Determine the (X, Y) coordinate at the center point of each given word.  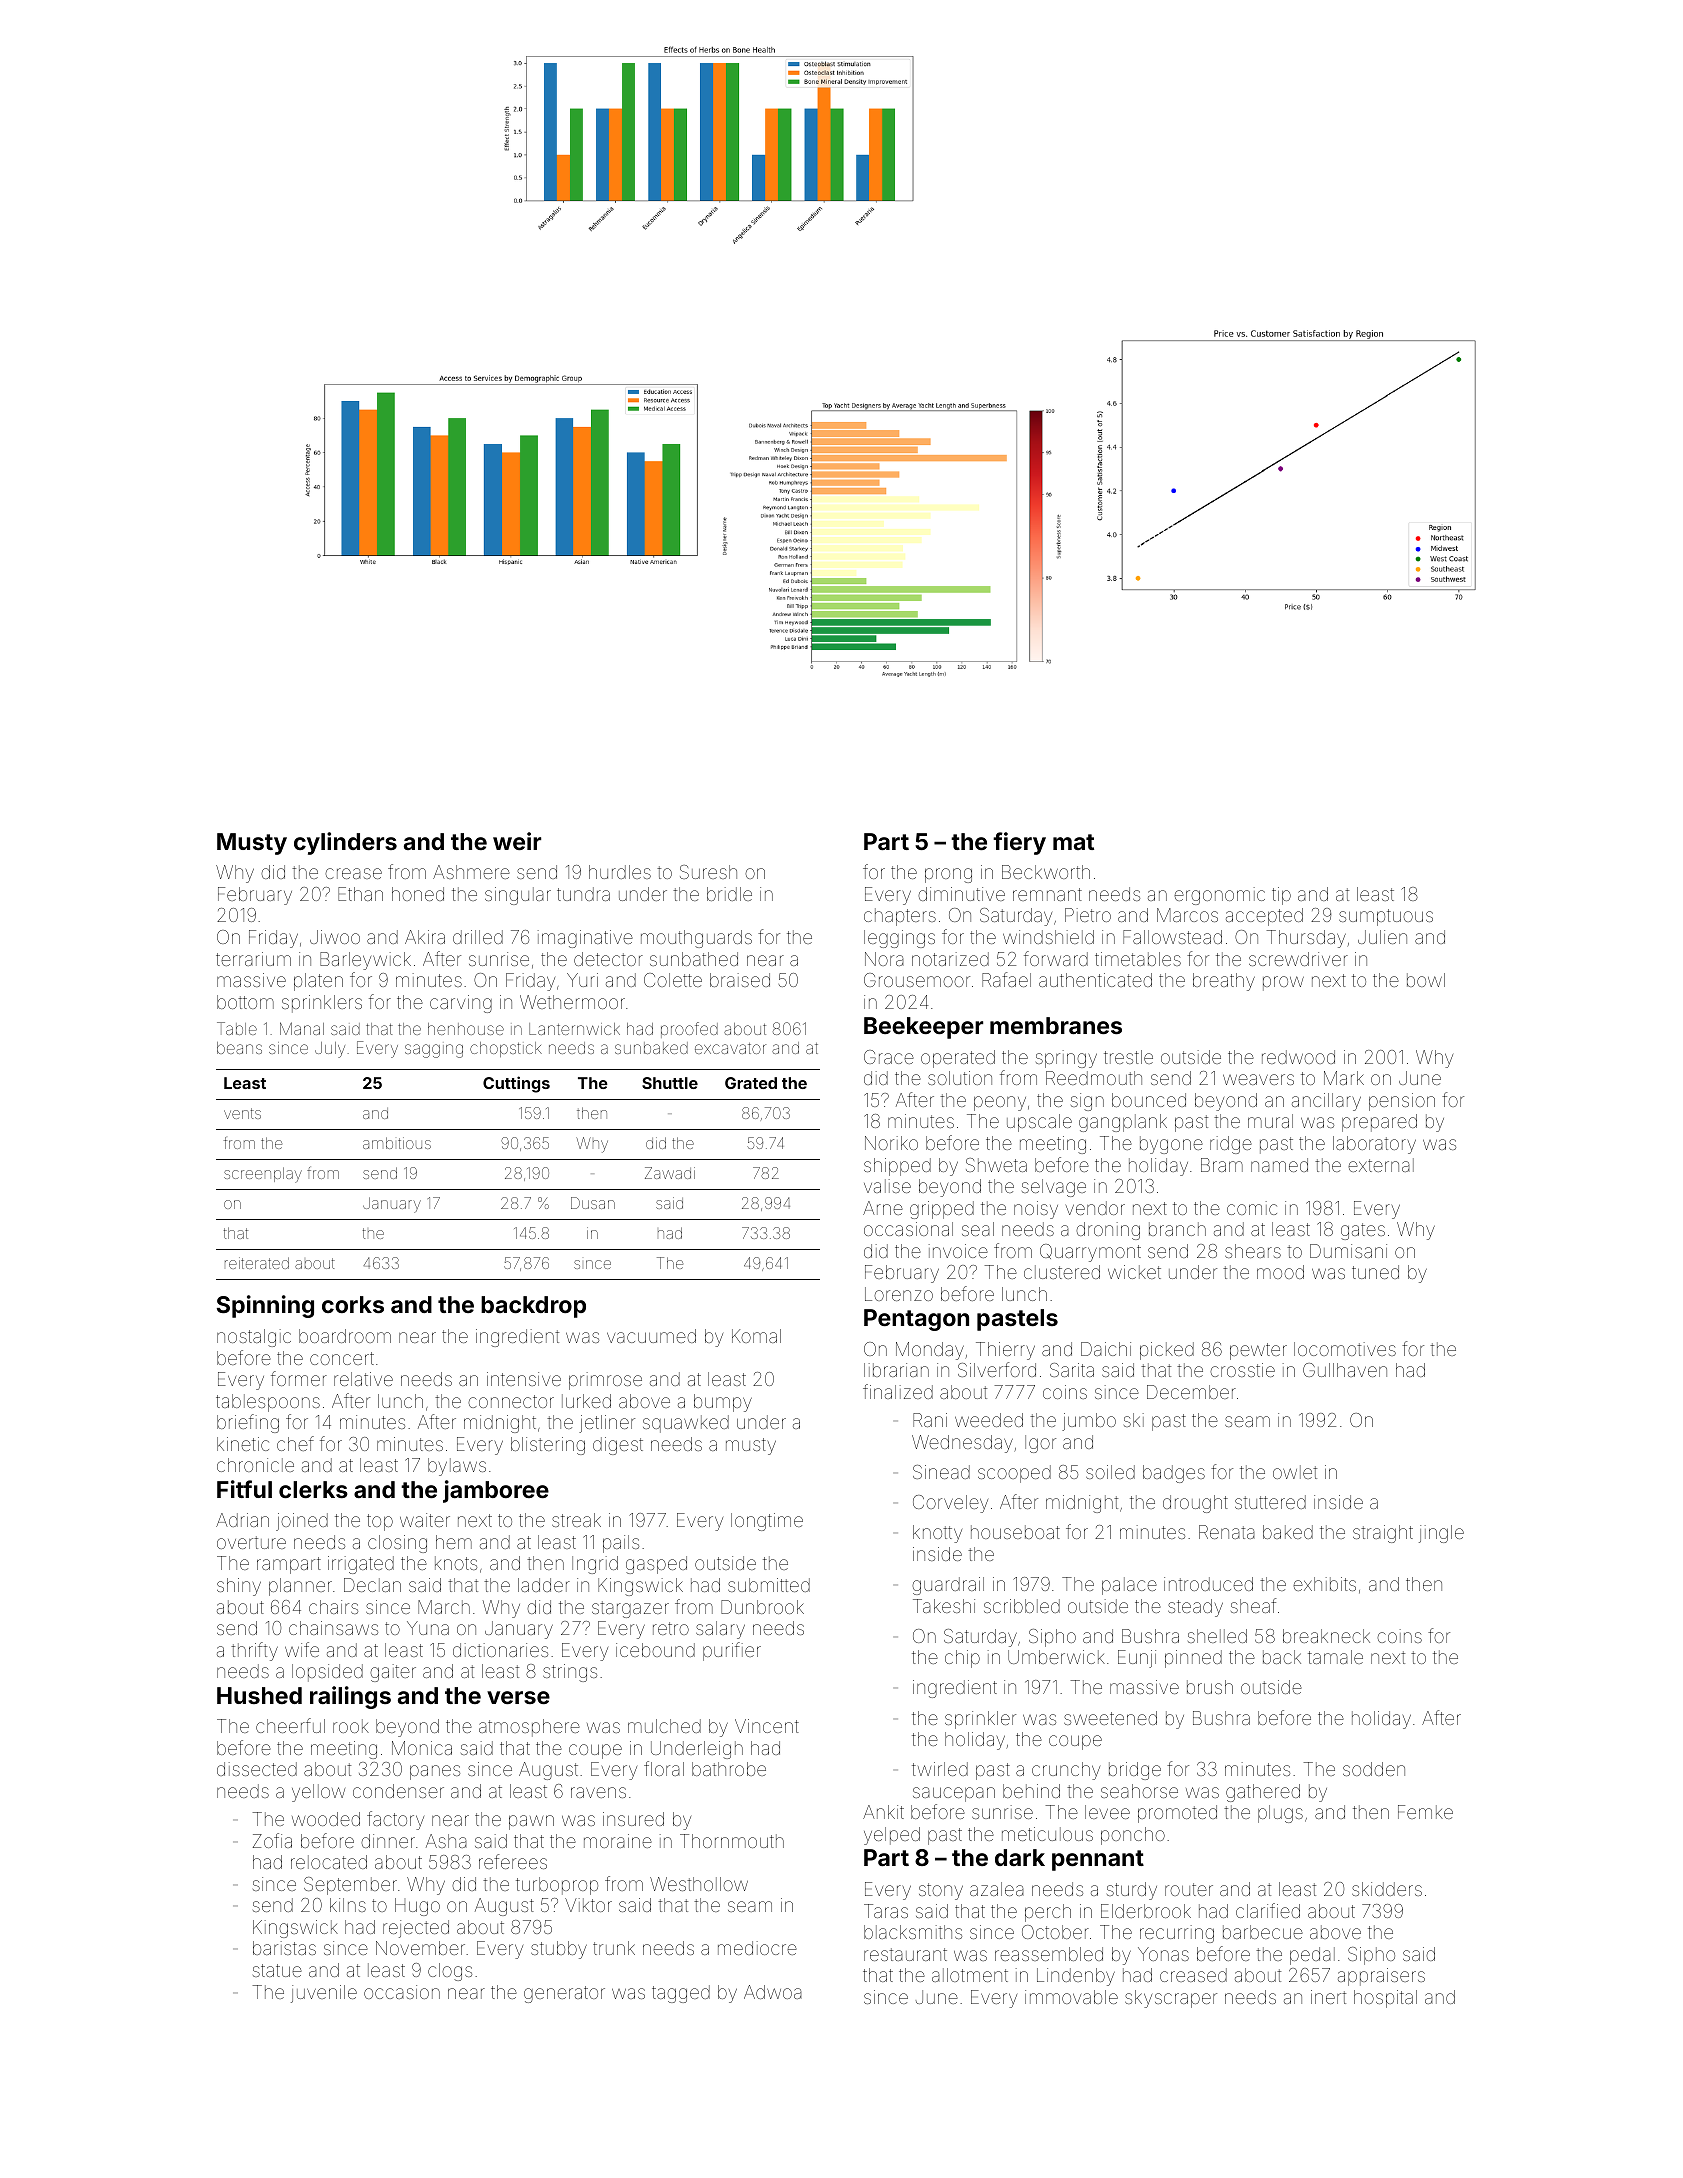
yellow (318, 1793)
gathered (1263, 1793)
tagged (681, 1994)
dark (1020, 1857)
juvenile (324, 1994)
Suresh (708, 872)
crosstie (1242, 1370)
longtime (767, 1522)
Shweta (996, 1165)
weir (517, 841)
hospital (1385, 1999)
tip (1281, 896)
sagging (434, 1051)
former (299, 1378)
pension (1402, 1102)
